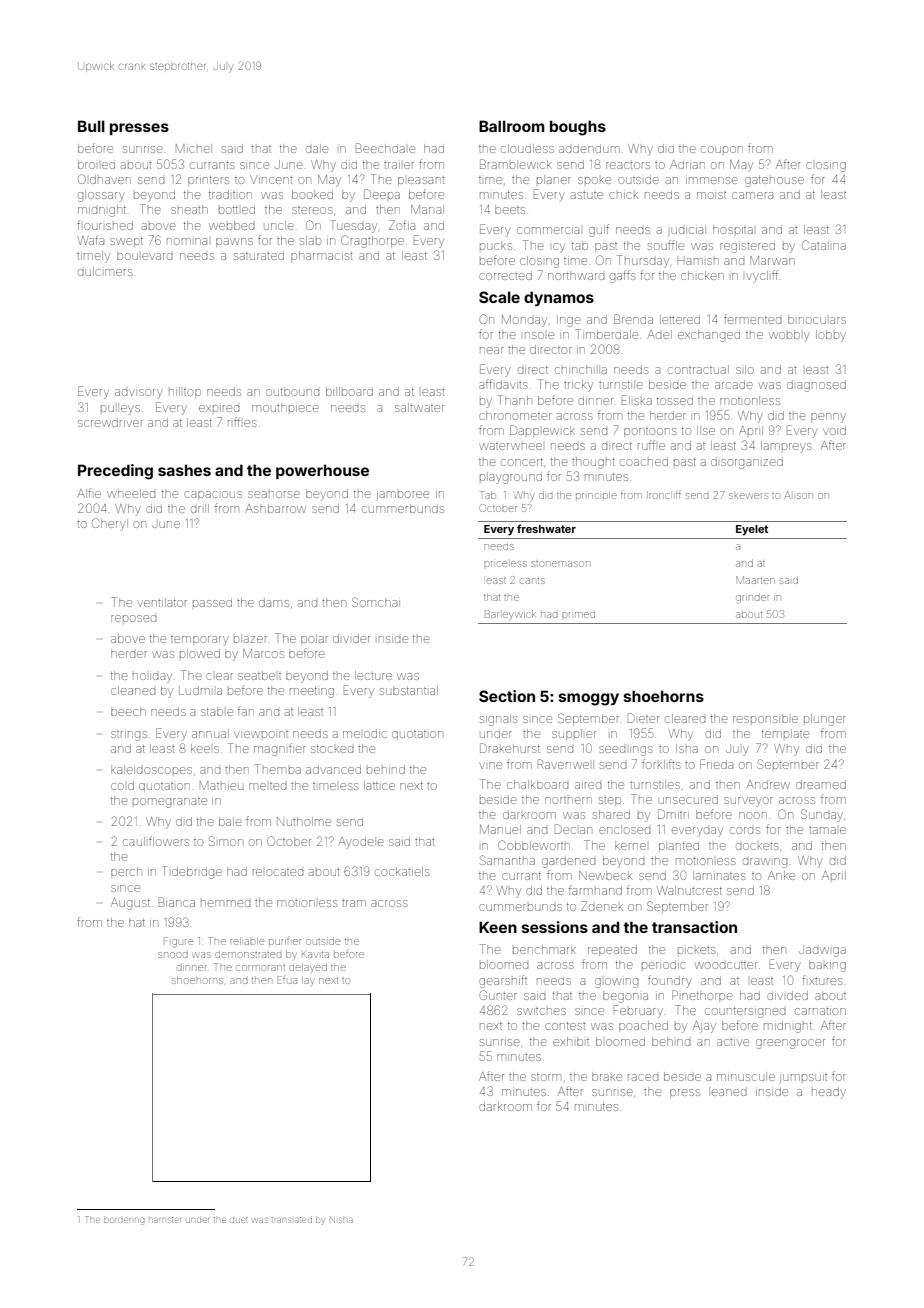 The image size is (924, 1308). I want to click on stonemason, so click(561, 564).
